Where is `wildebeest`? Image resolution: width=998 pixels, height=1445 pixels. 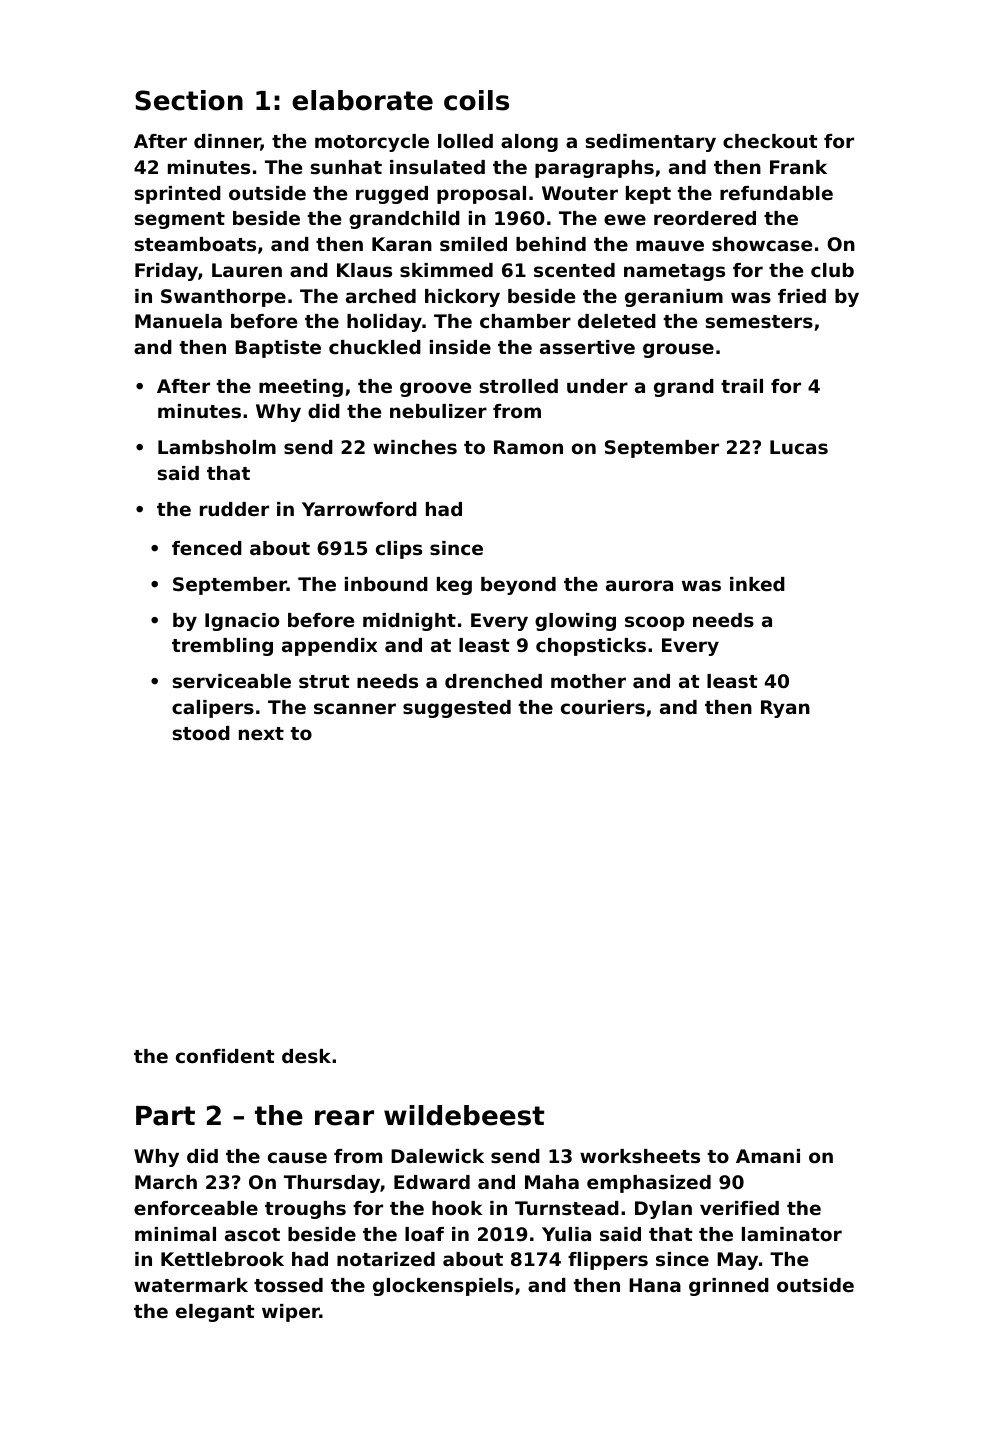 wildebeest is located at coordinates (464, 1115).
